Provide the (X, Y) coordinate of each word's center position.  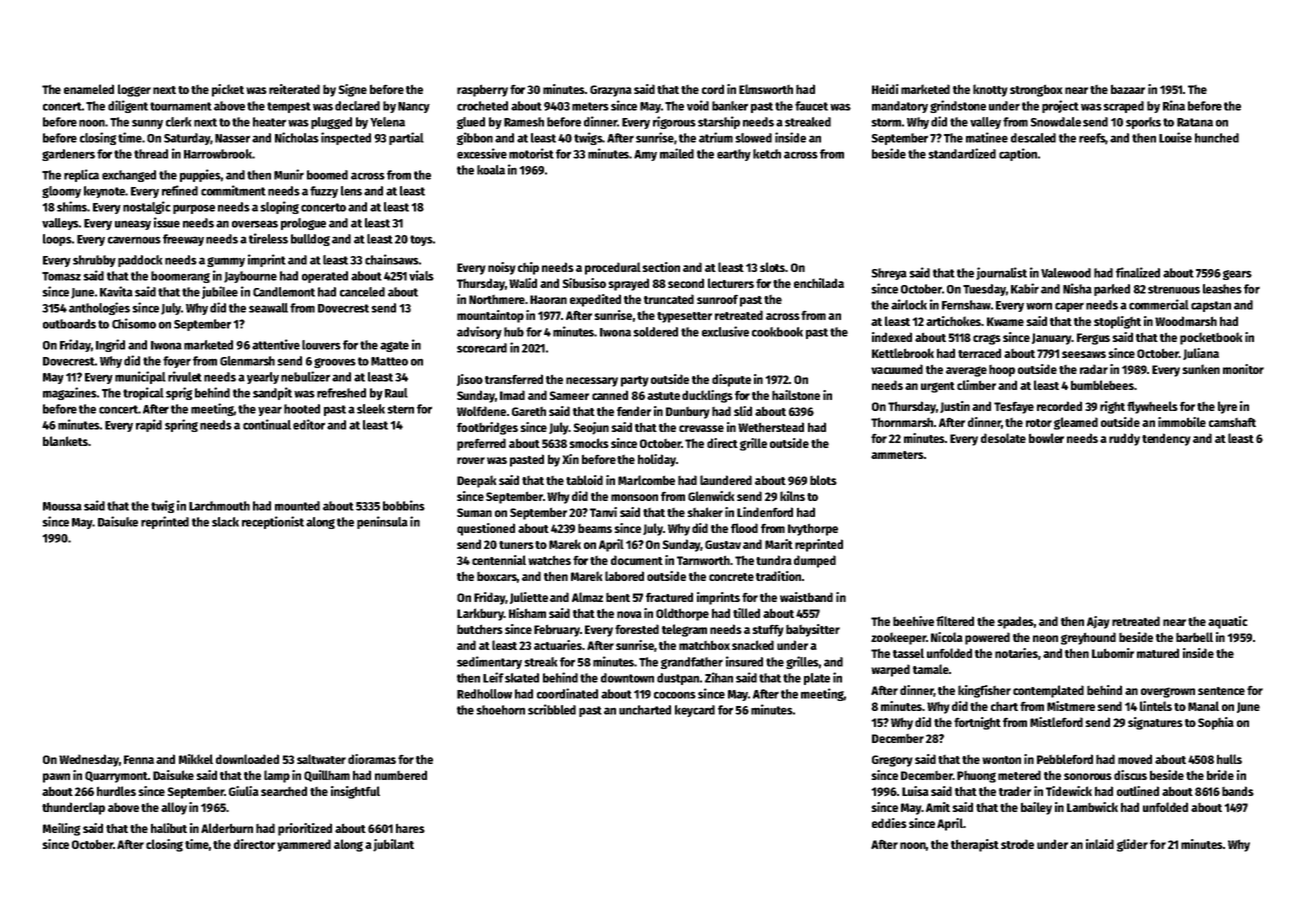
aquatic (1228, 622)
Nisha (1077, 288)
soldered (655, 332)
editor (309, 424)
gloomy (61, 192)
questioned (486, 529)
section (661, 267)
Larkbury (480, 614)
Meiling (62, 829)
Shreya (889, 274)
